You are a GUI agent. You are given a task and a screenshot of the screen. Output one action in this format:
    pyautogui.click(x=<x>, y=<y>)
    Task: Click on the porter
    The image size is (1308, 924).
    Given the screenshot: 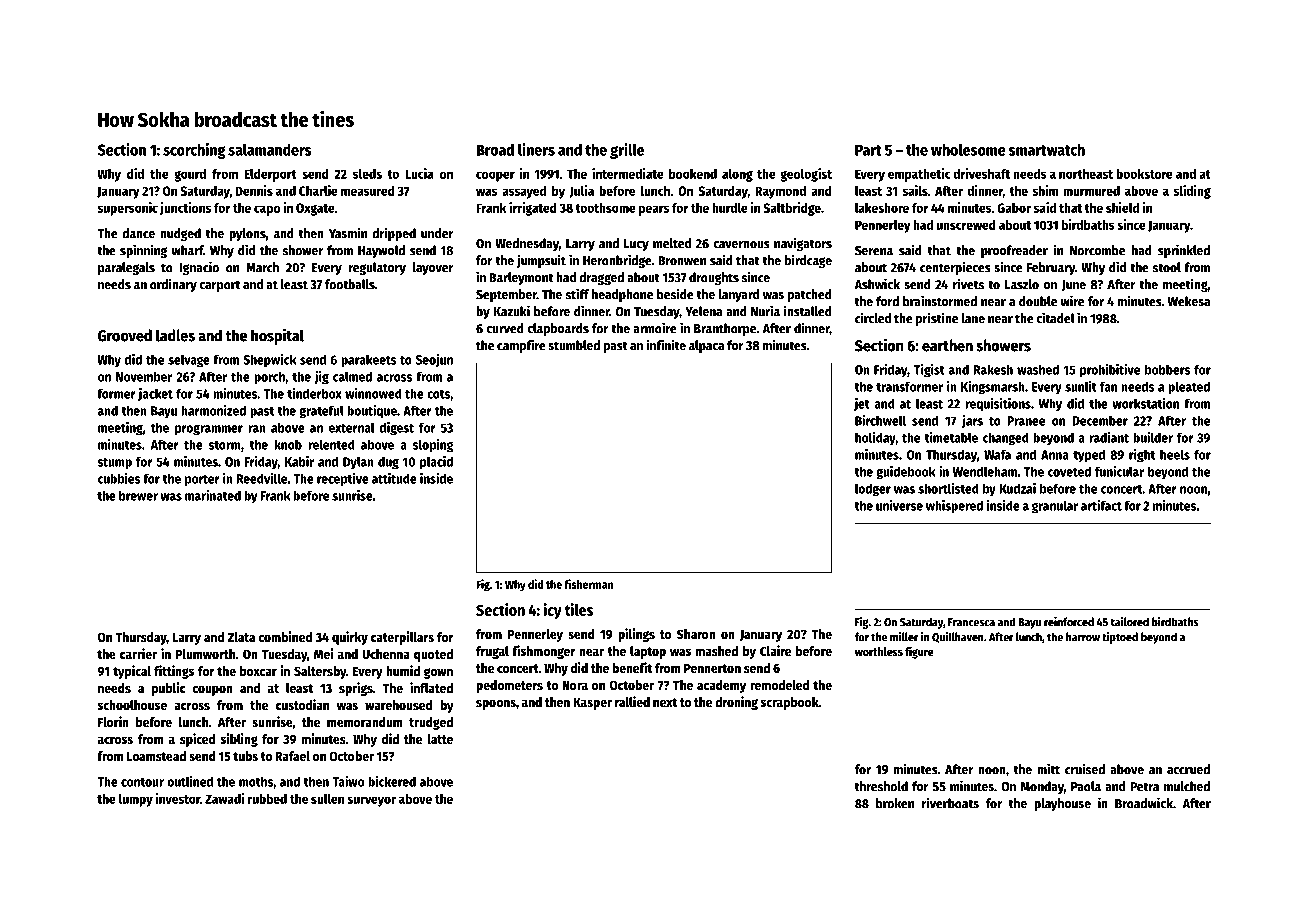 What is the action you would take?
    pyautogui.click(x=202, y=481)
